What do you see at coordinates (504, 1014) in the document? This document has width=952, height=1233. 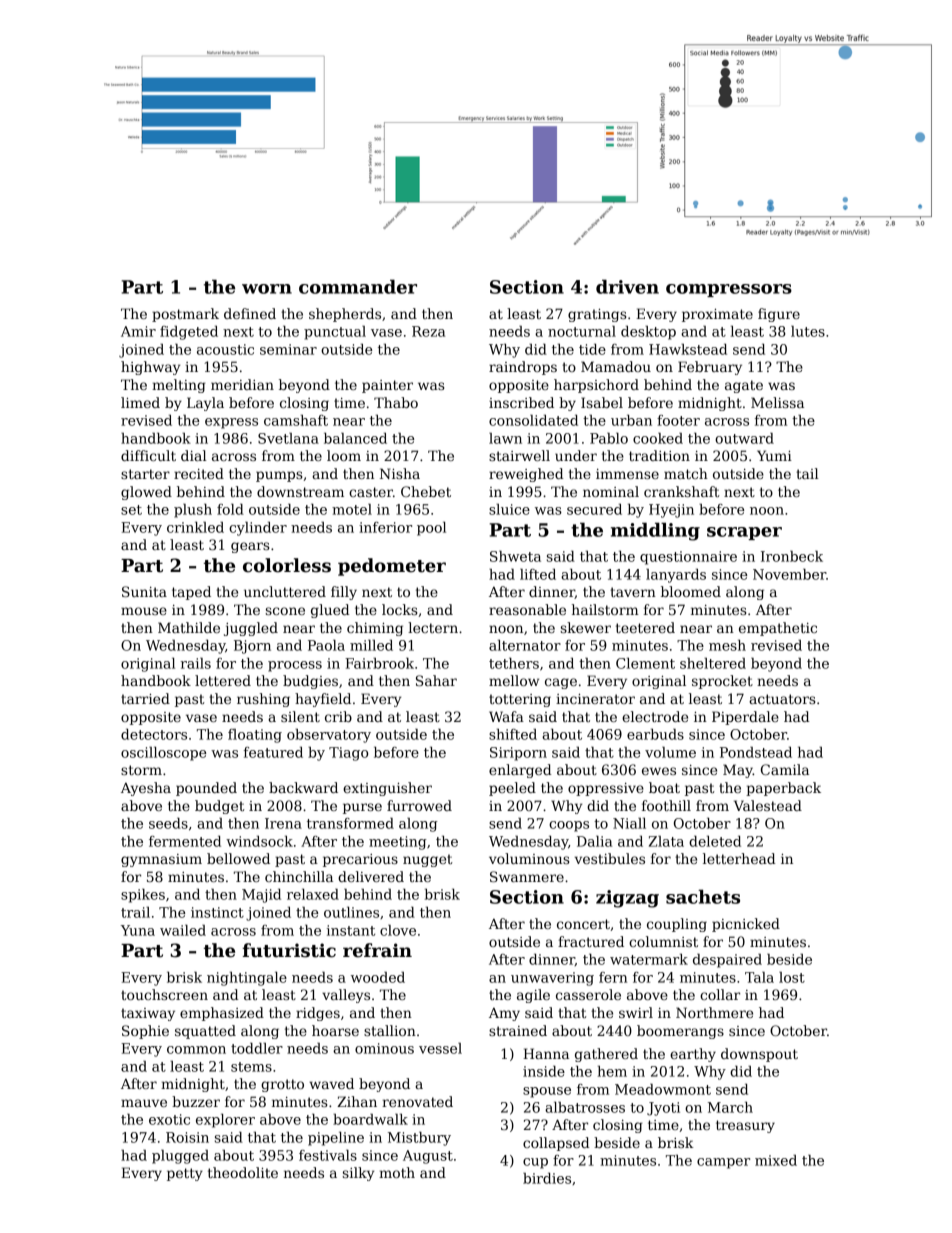 I see `Amy` at bounding box center [504, 1014].
